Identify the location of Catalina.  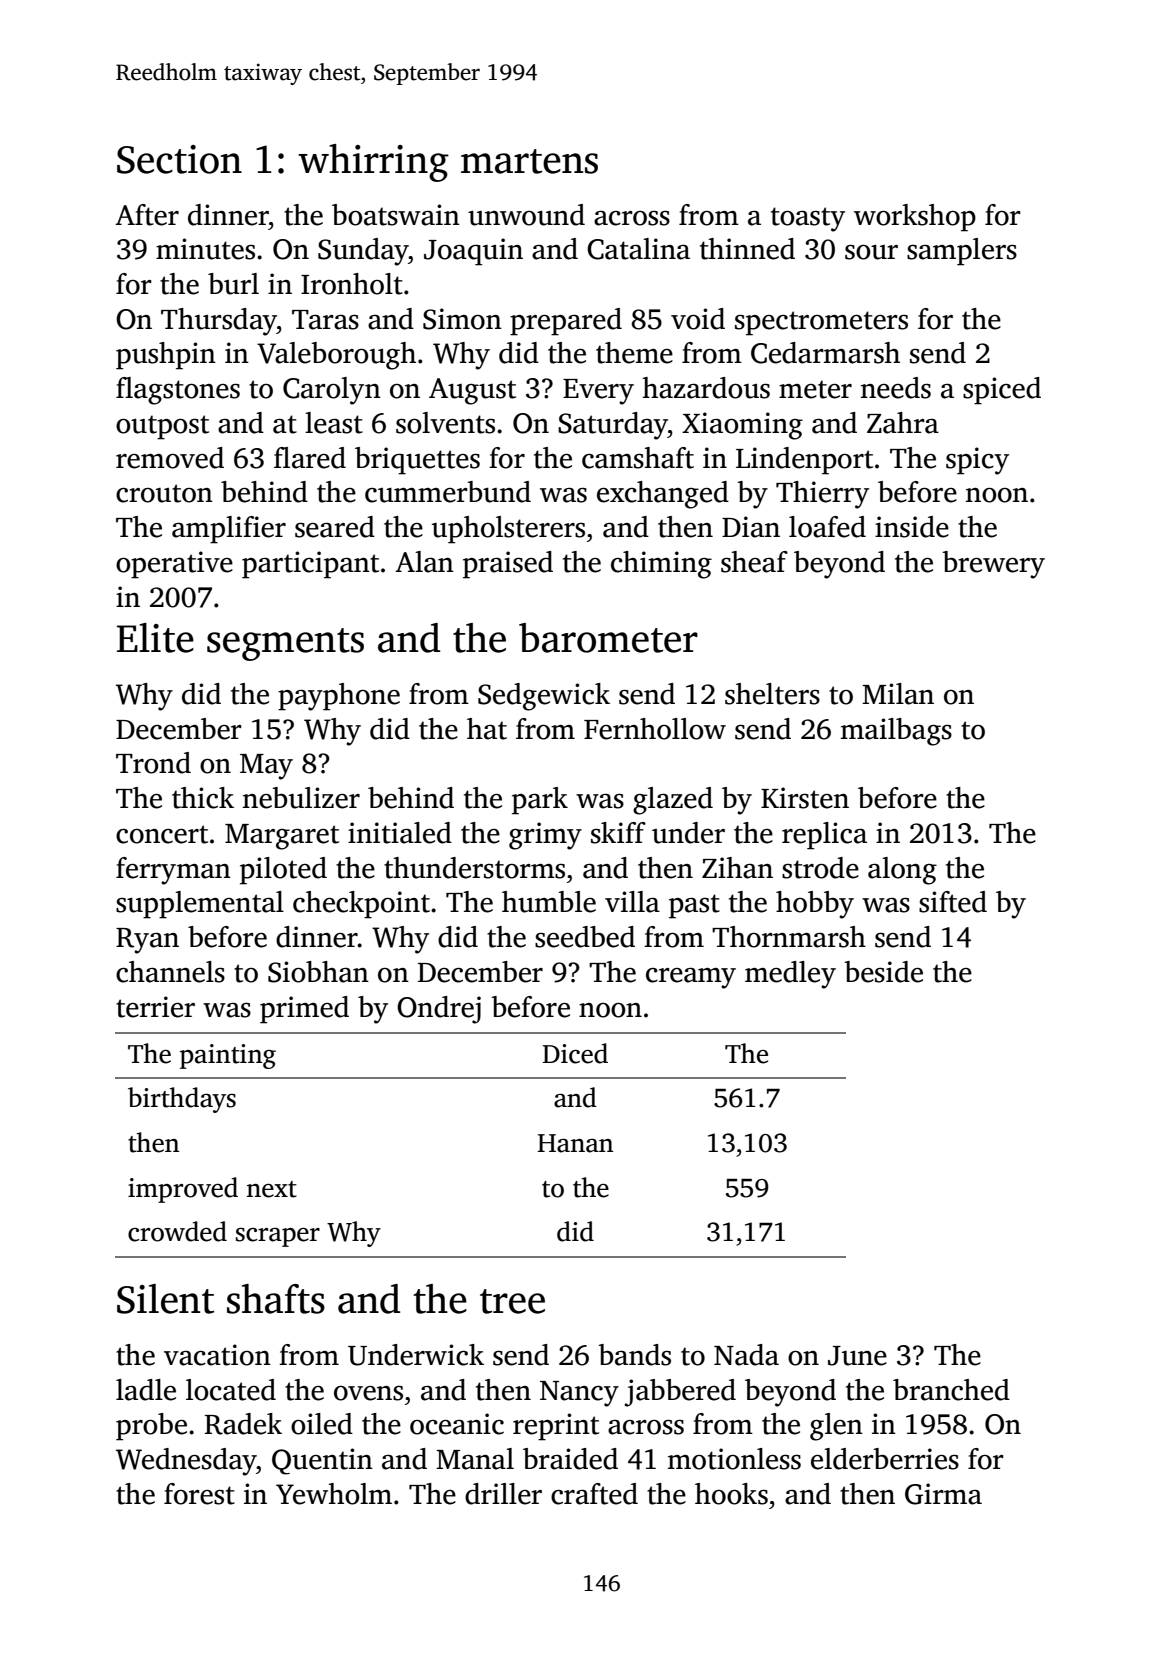
(638, 249).
